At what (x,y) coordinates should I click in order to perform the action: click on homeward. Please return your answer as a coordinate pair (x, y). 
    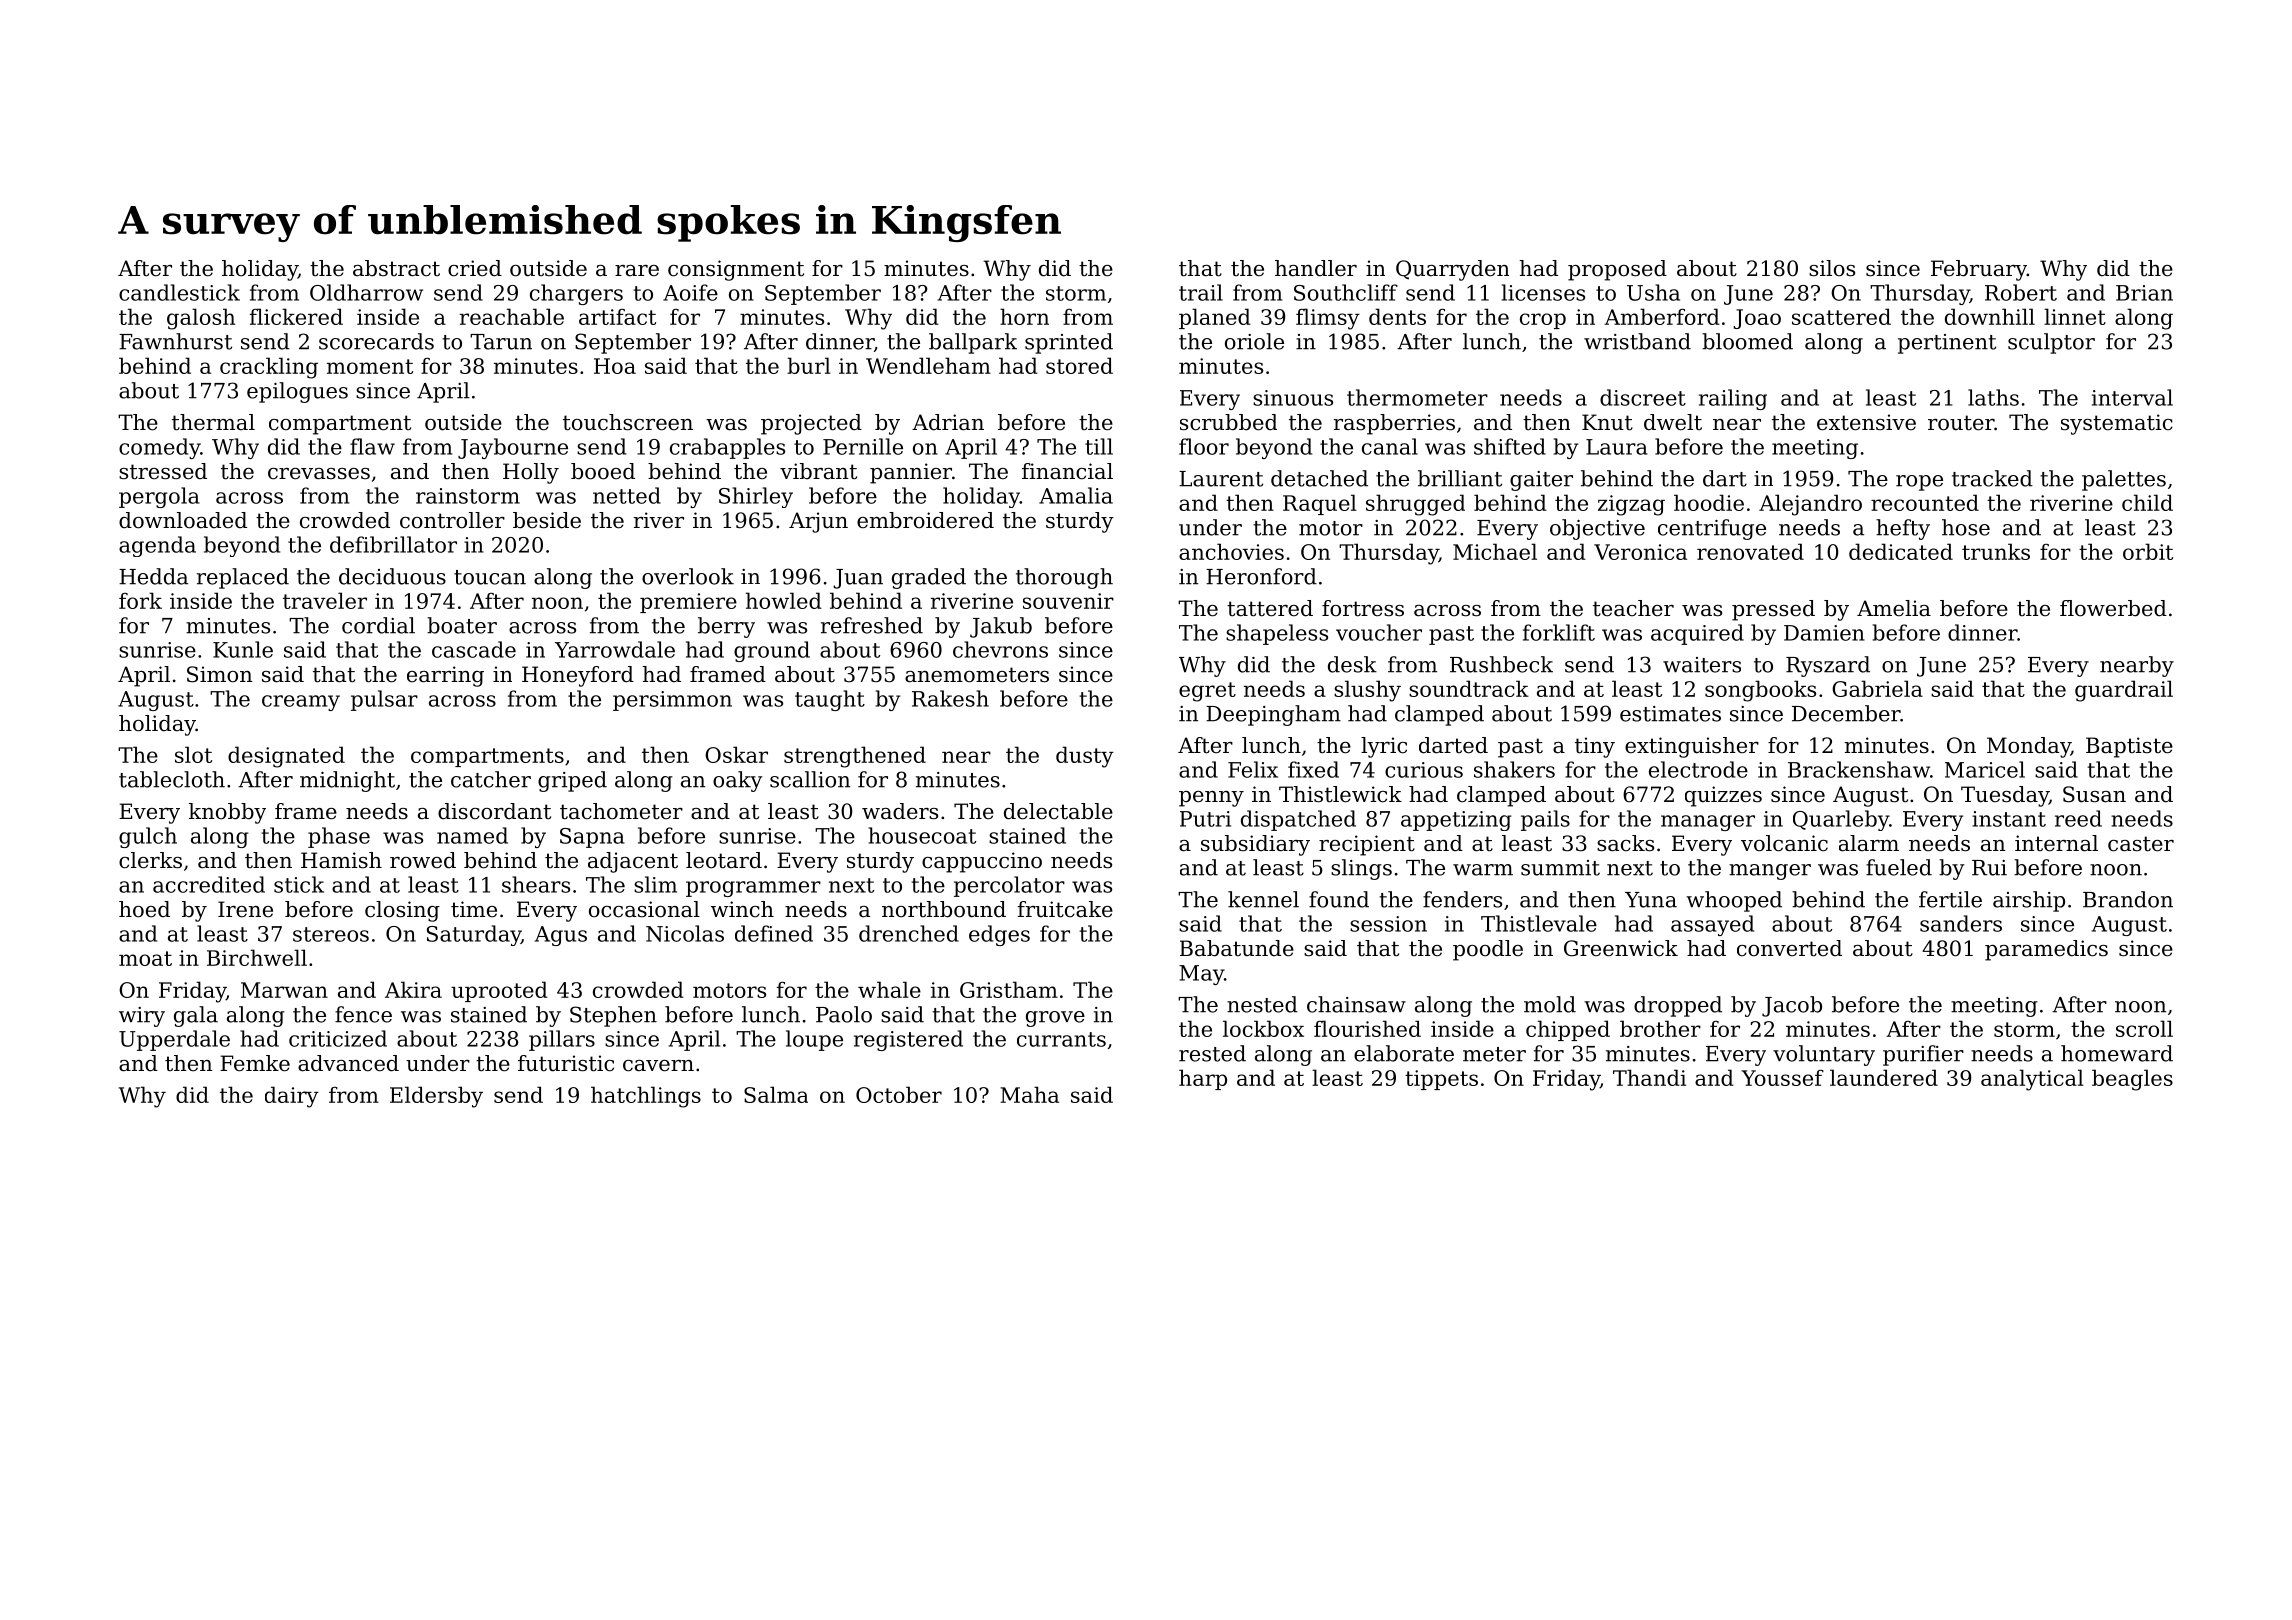
    Looking at the image, I should click on (2117, 1053).
